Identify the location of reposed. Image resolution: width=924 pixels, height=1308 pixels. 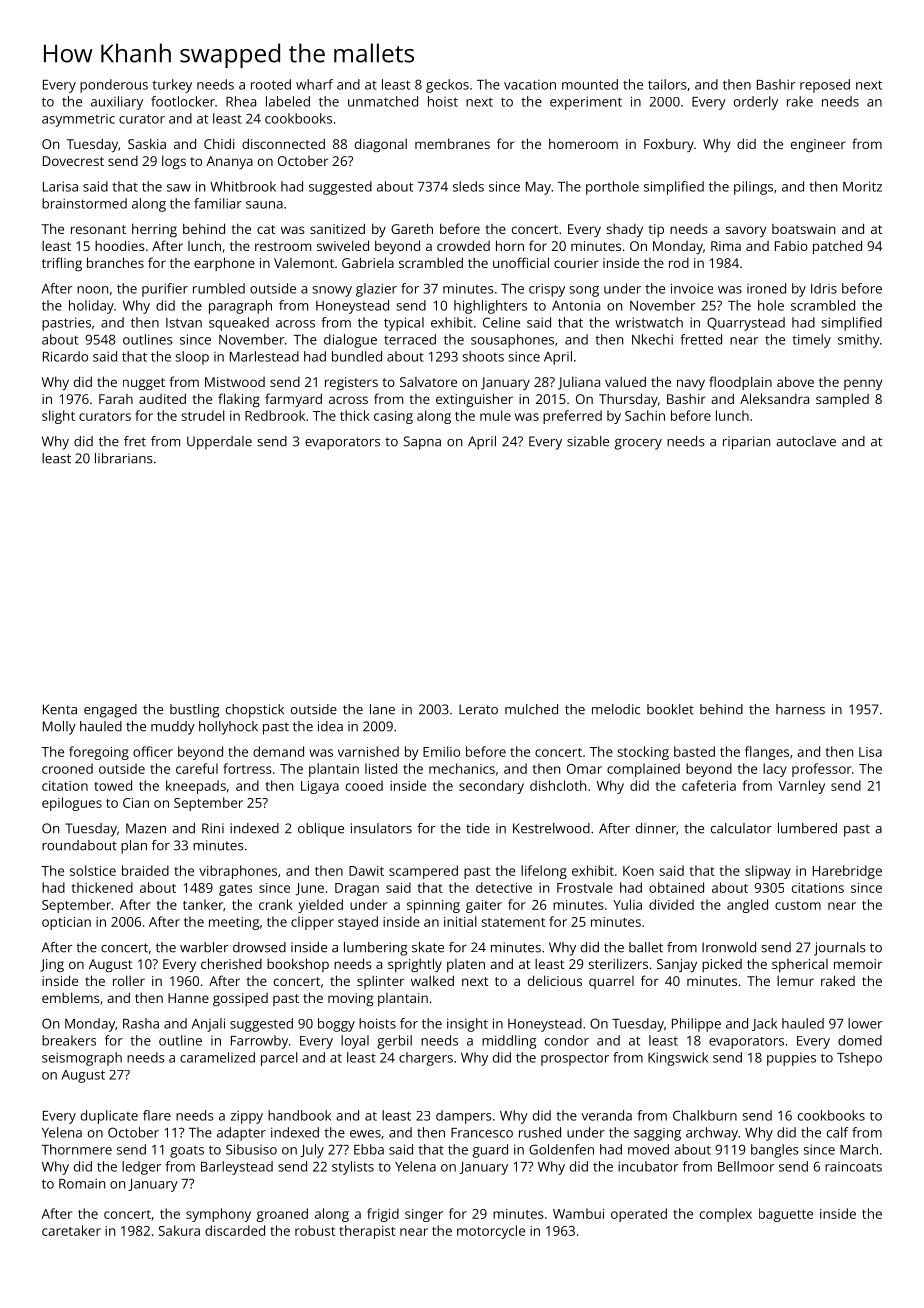
(825, 86).
